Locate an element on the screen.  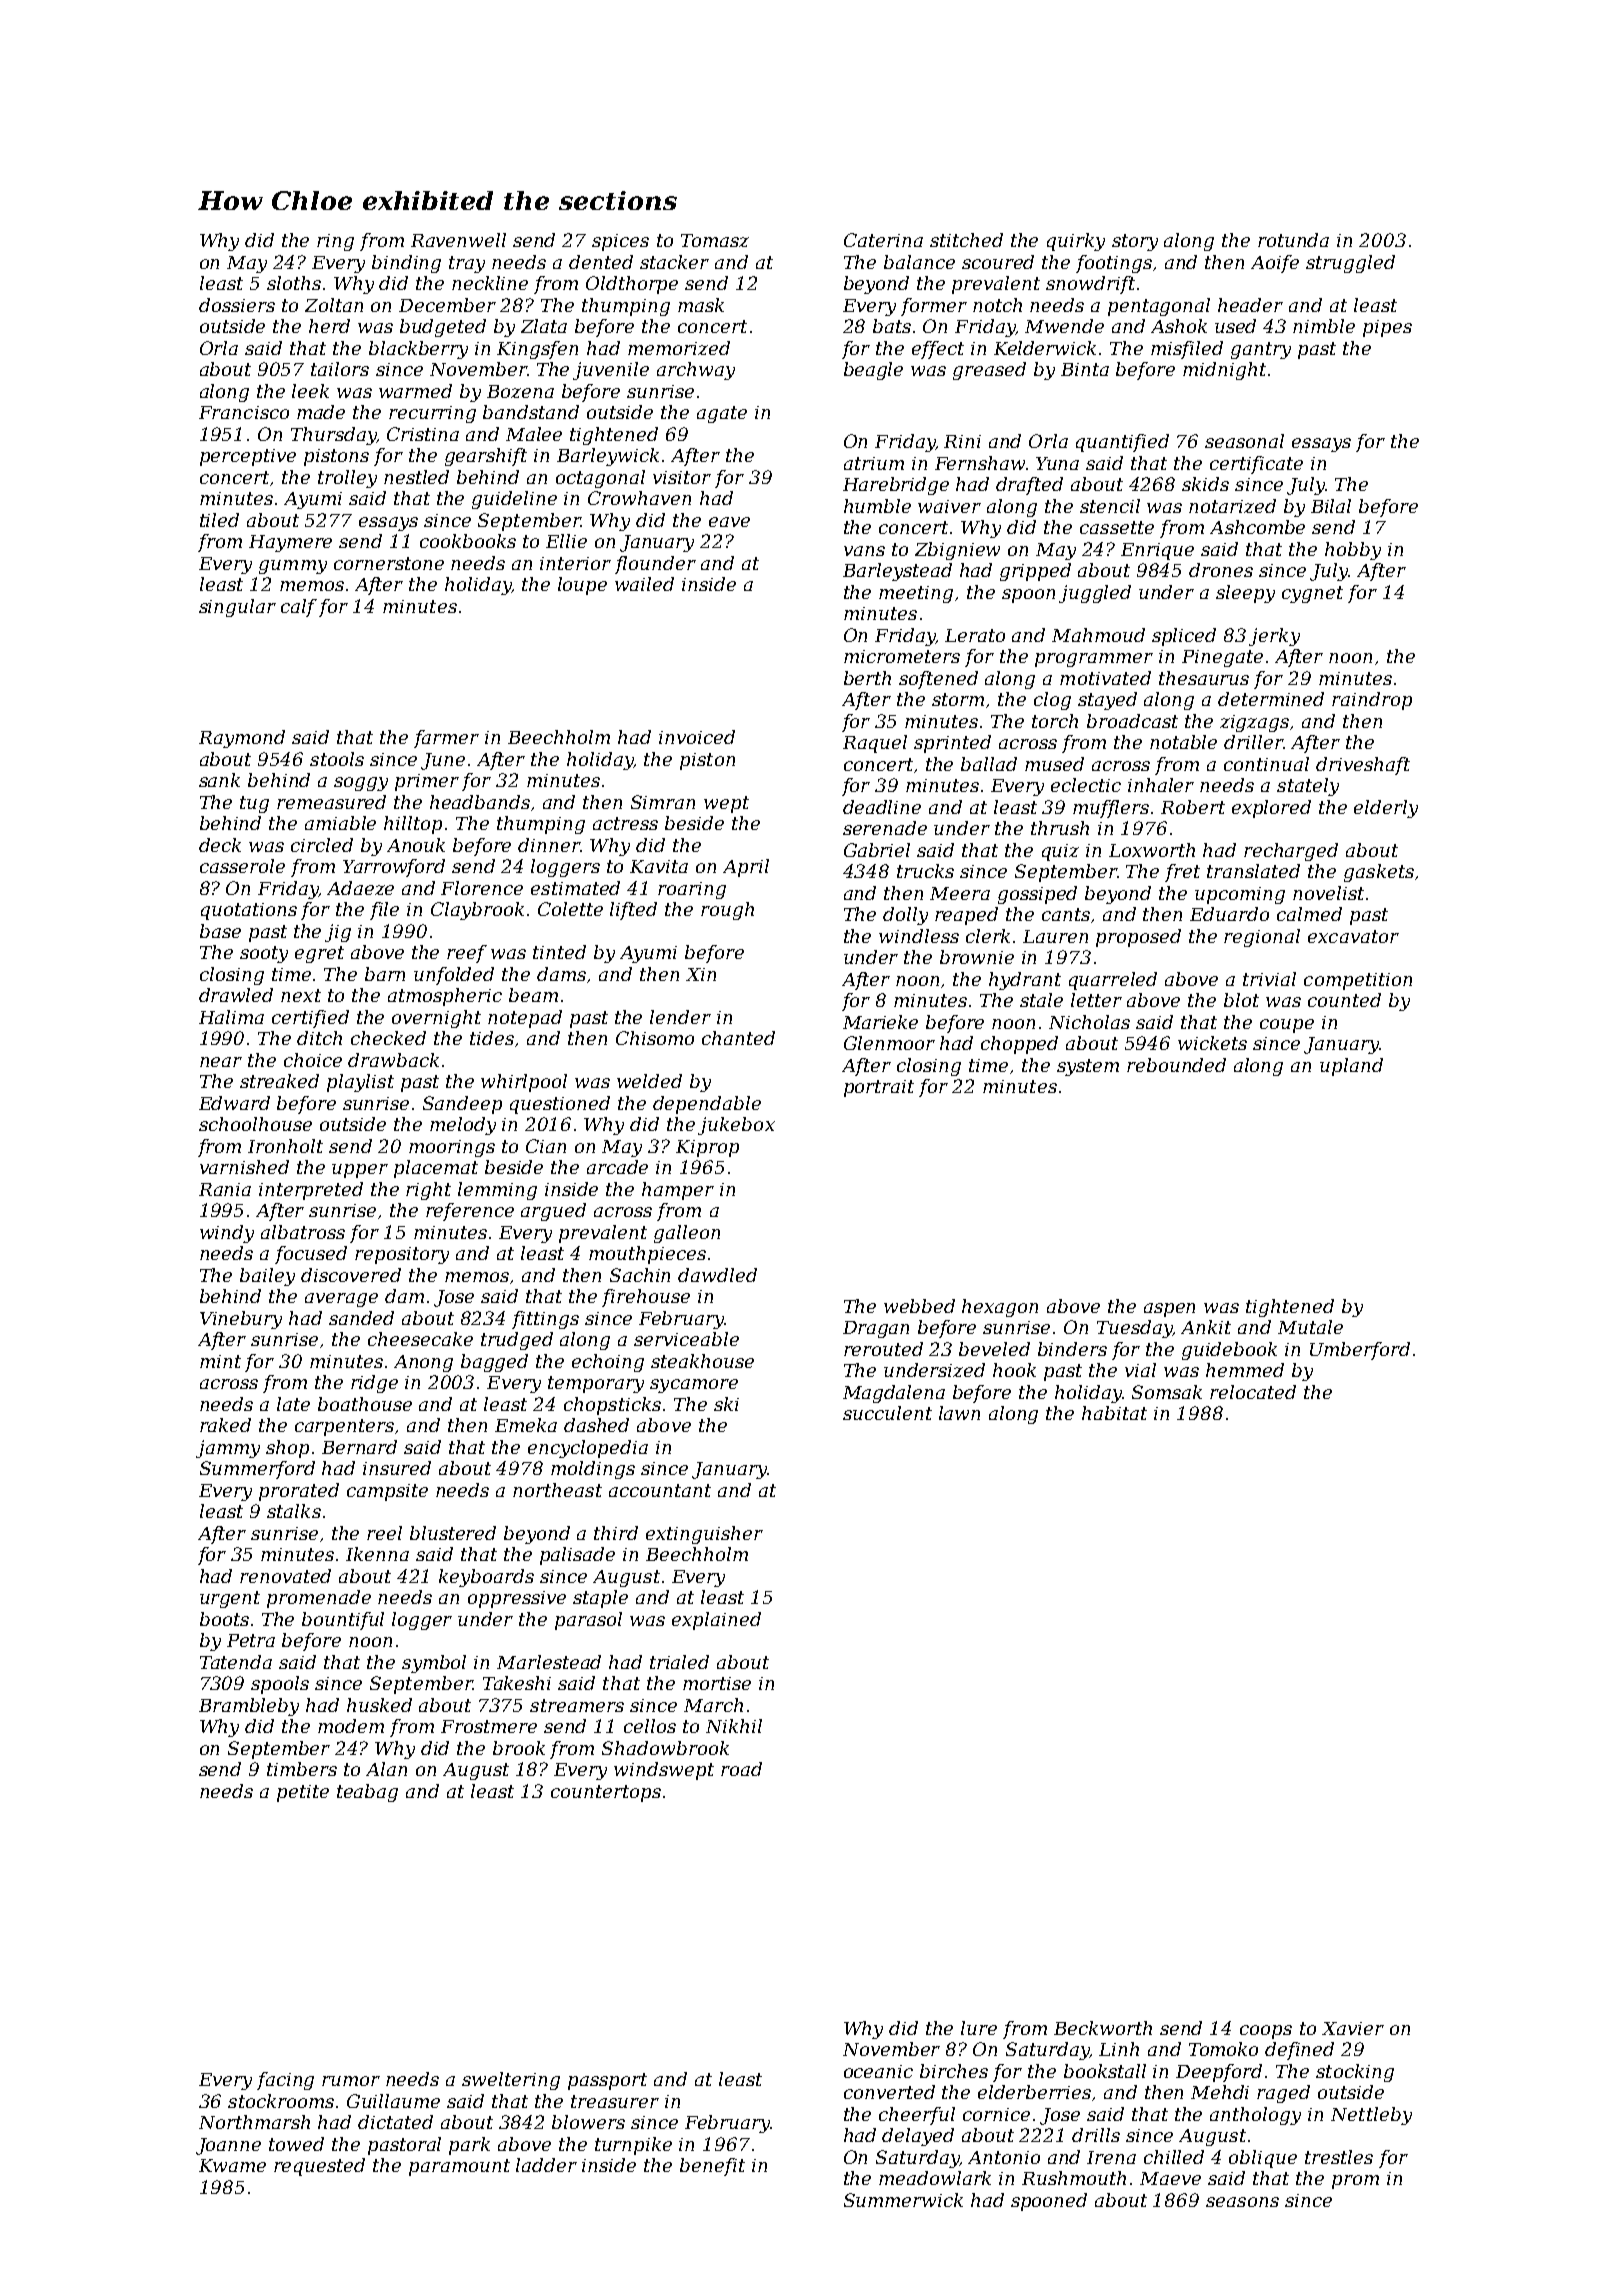
chanted is located at coordinates (738, 1038).
